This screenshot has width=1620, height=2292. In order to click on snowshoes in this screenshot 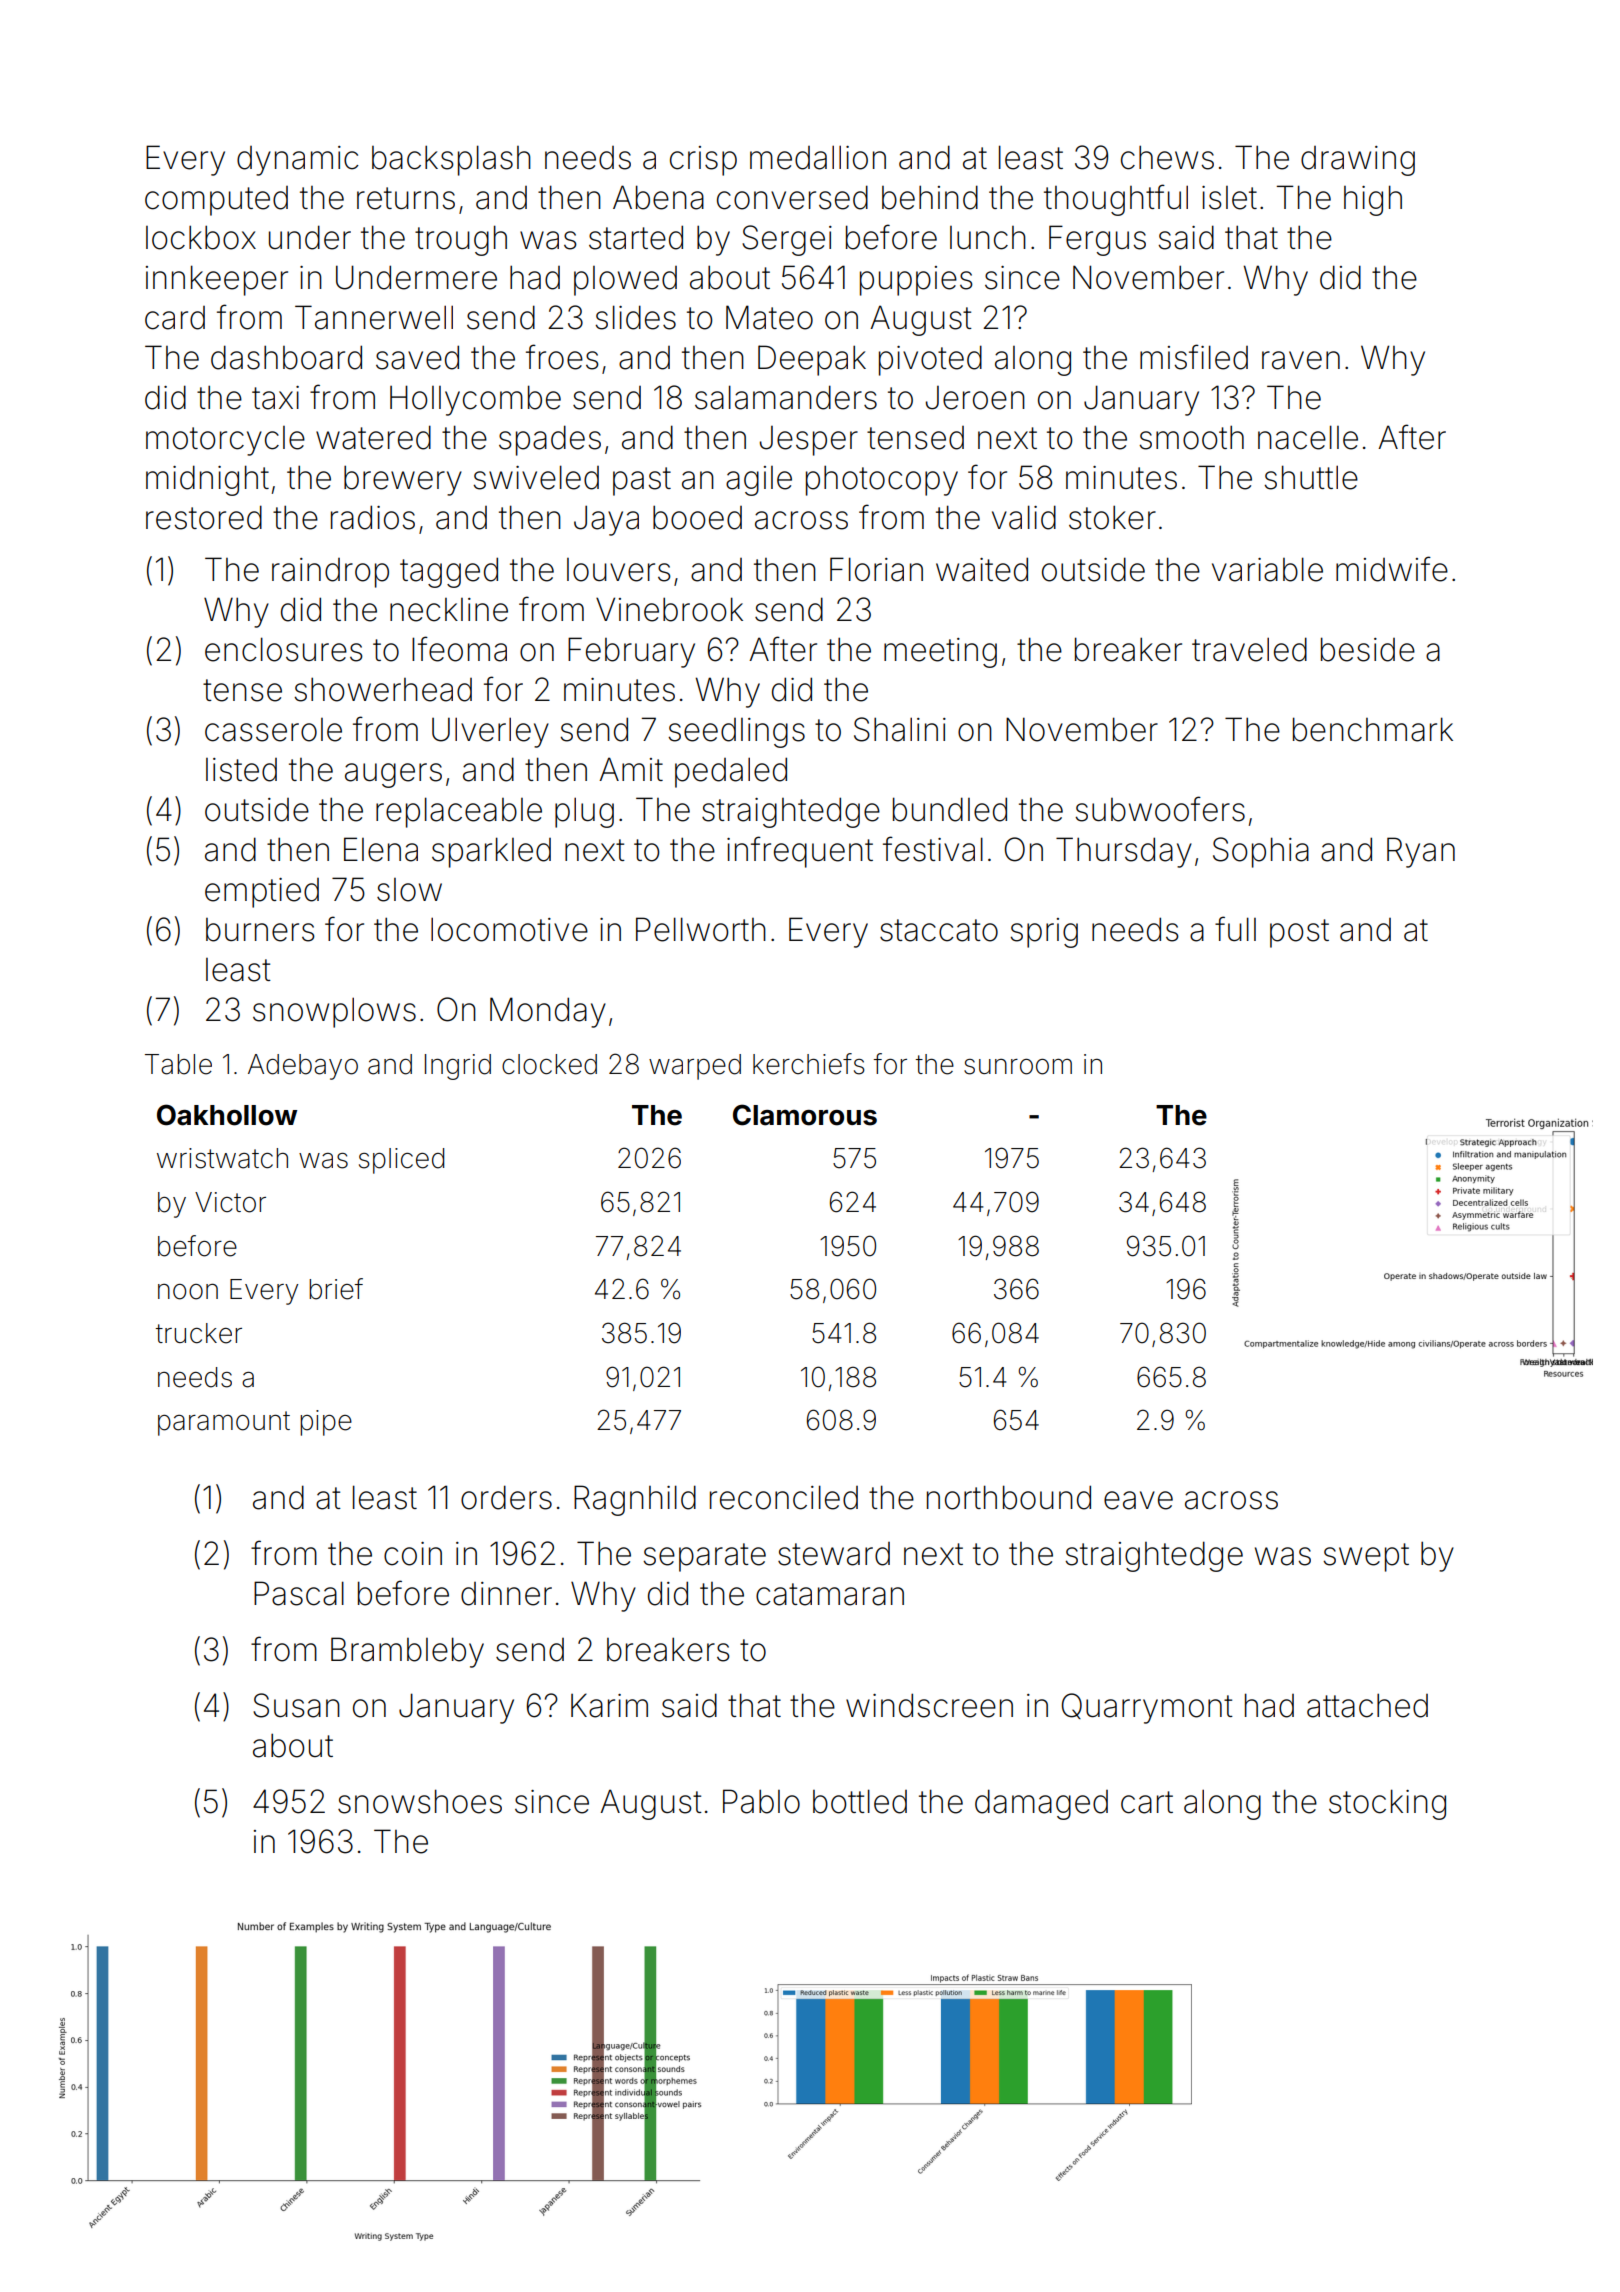, I will do `click(420, 1801)`.
